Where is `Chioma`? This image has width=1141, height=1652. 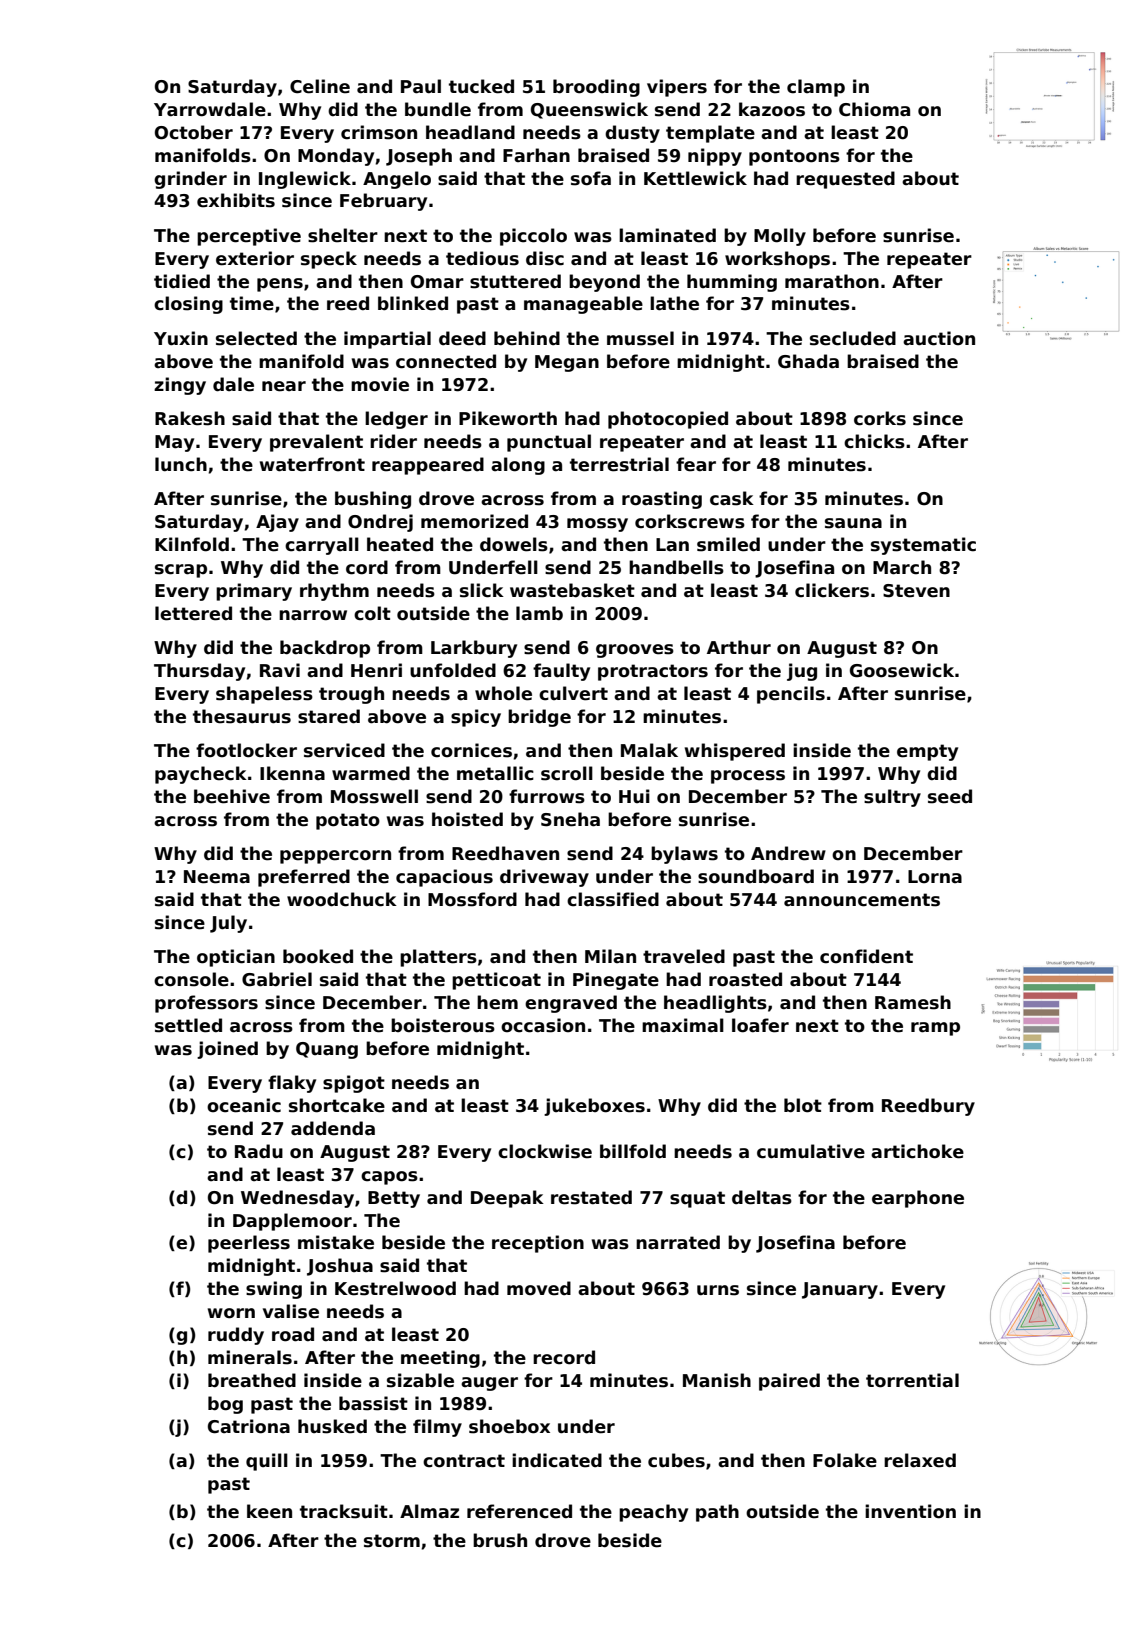
Chioma is located at coordinates (874, 109).
